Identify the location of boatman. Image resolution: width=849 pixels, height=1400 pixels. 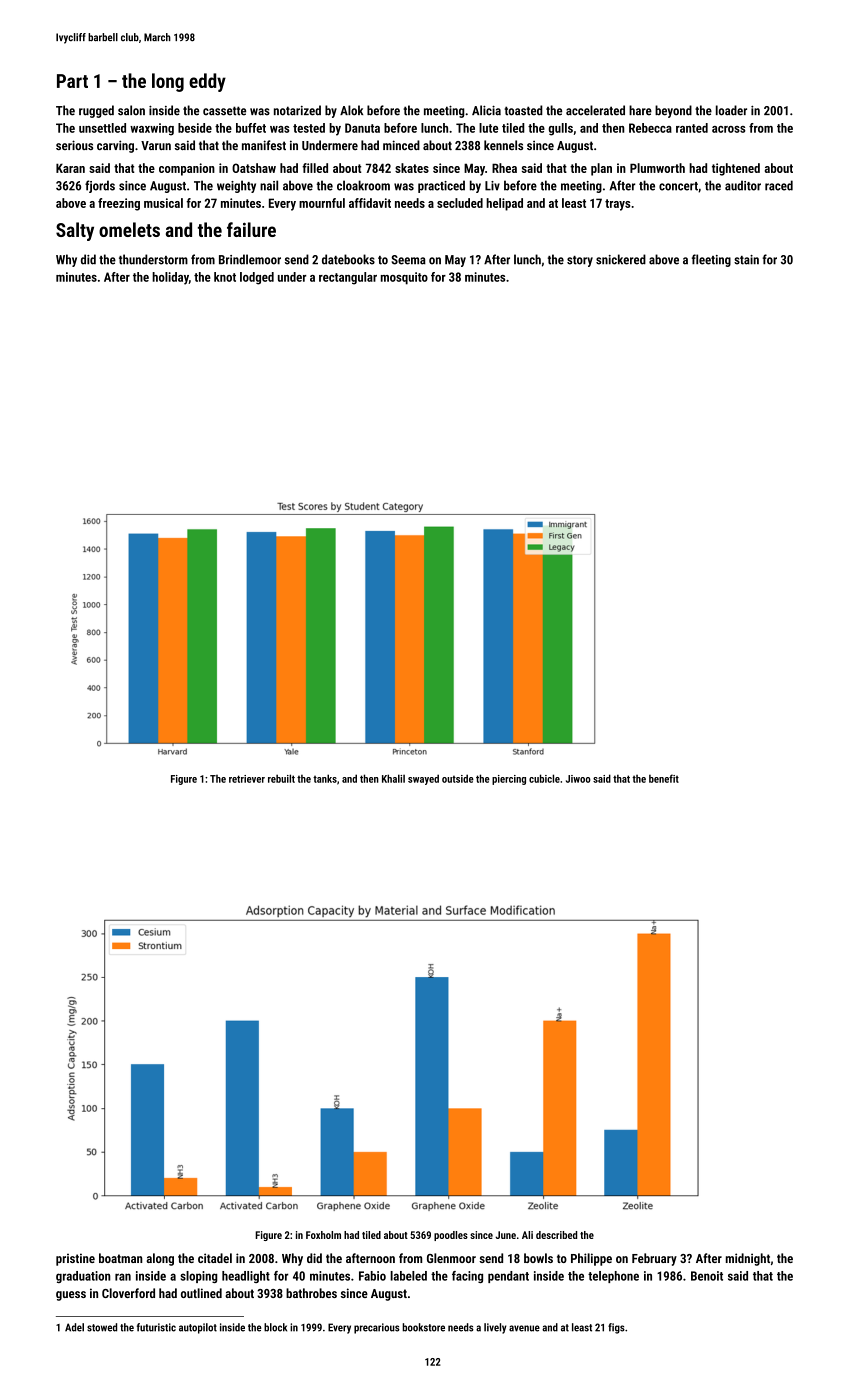
(120, 1258).
